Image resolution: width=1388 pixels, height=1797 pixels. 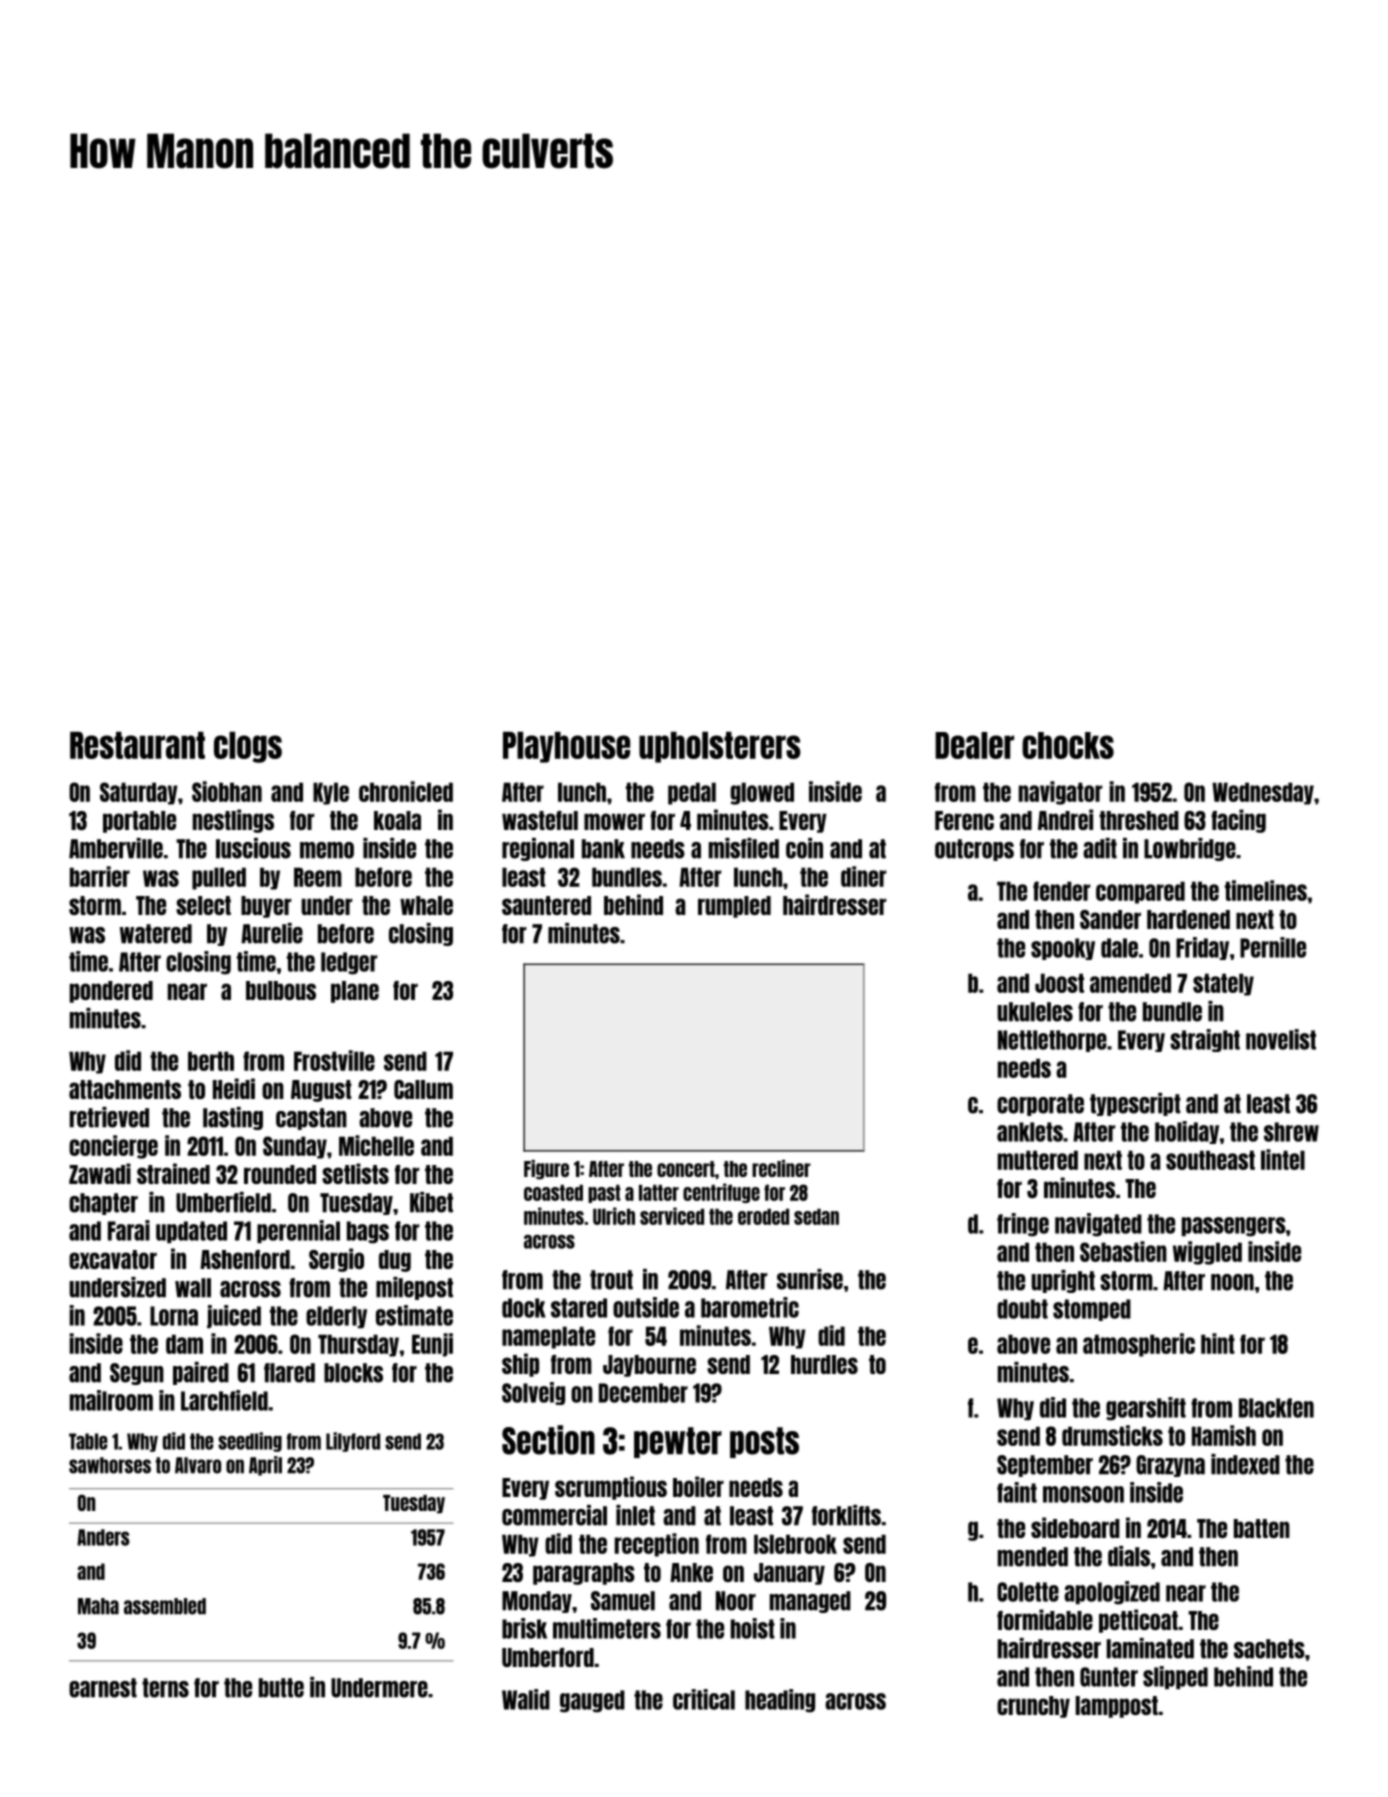 What do you see at coordinates (1234, 1227) in the screenshot?
I see `passengers` at bounding box center [1234, 1227].
